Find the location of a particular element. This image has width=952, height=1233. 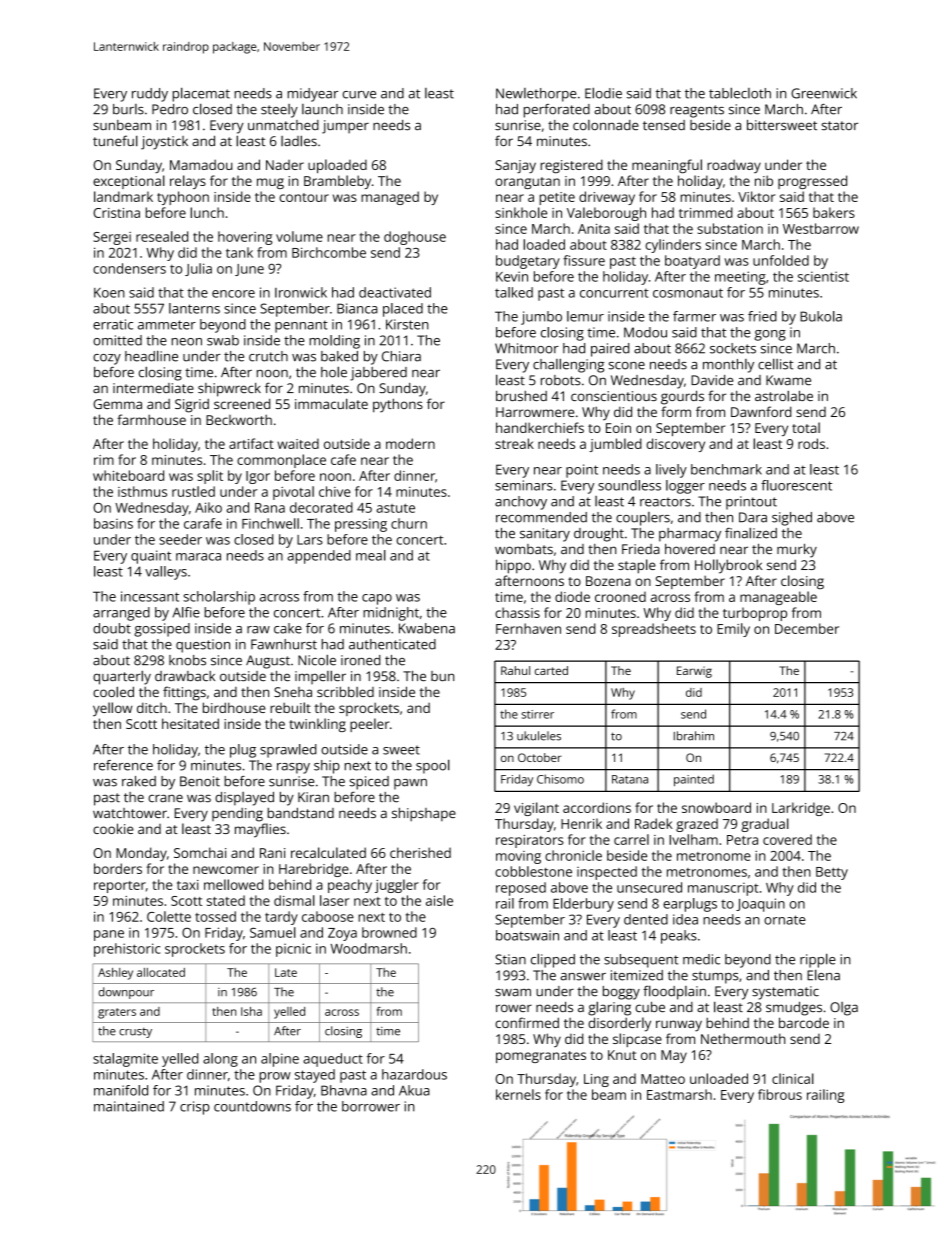

countdowns is located at coordinates (252, 1106).
